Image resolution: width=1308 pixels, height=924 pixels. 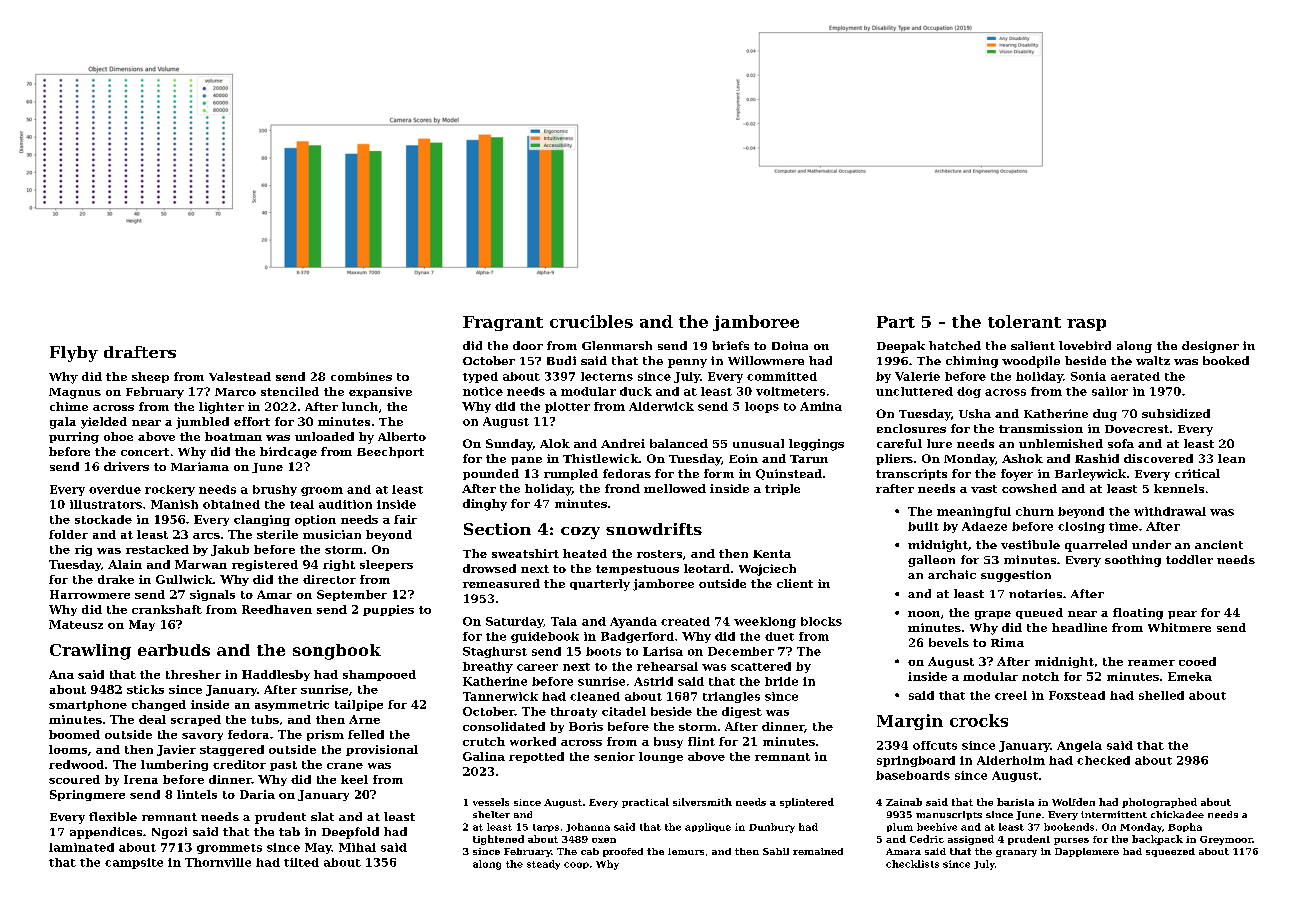 What do you see at coordinates (1022, 458) in the screenshot?
I see `Ashok` at bounding box center [1022, 458].
